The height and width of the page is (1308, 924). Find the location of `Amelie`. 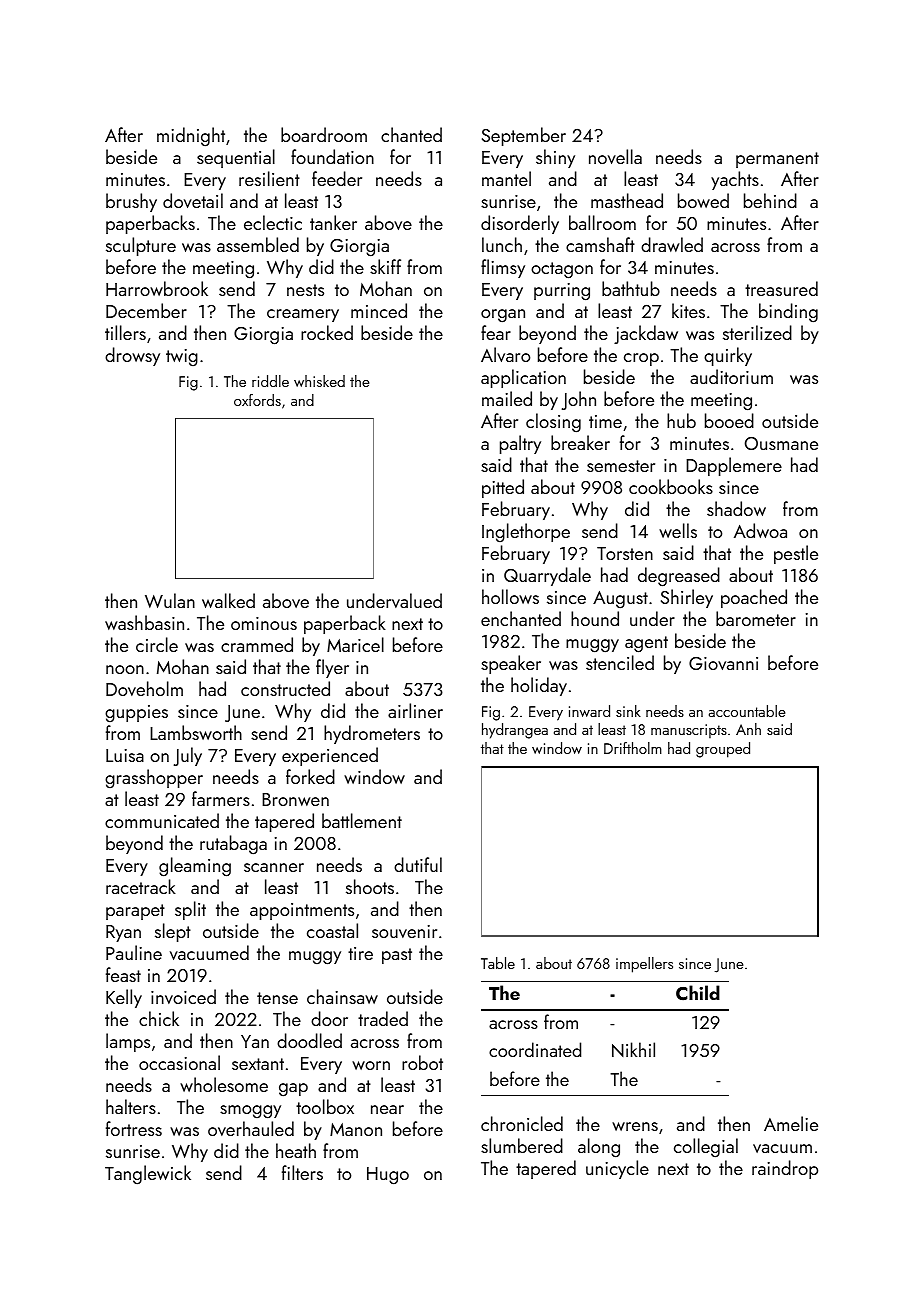

Amelie is located at coordinates (791, 1123).
